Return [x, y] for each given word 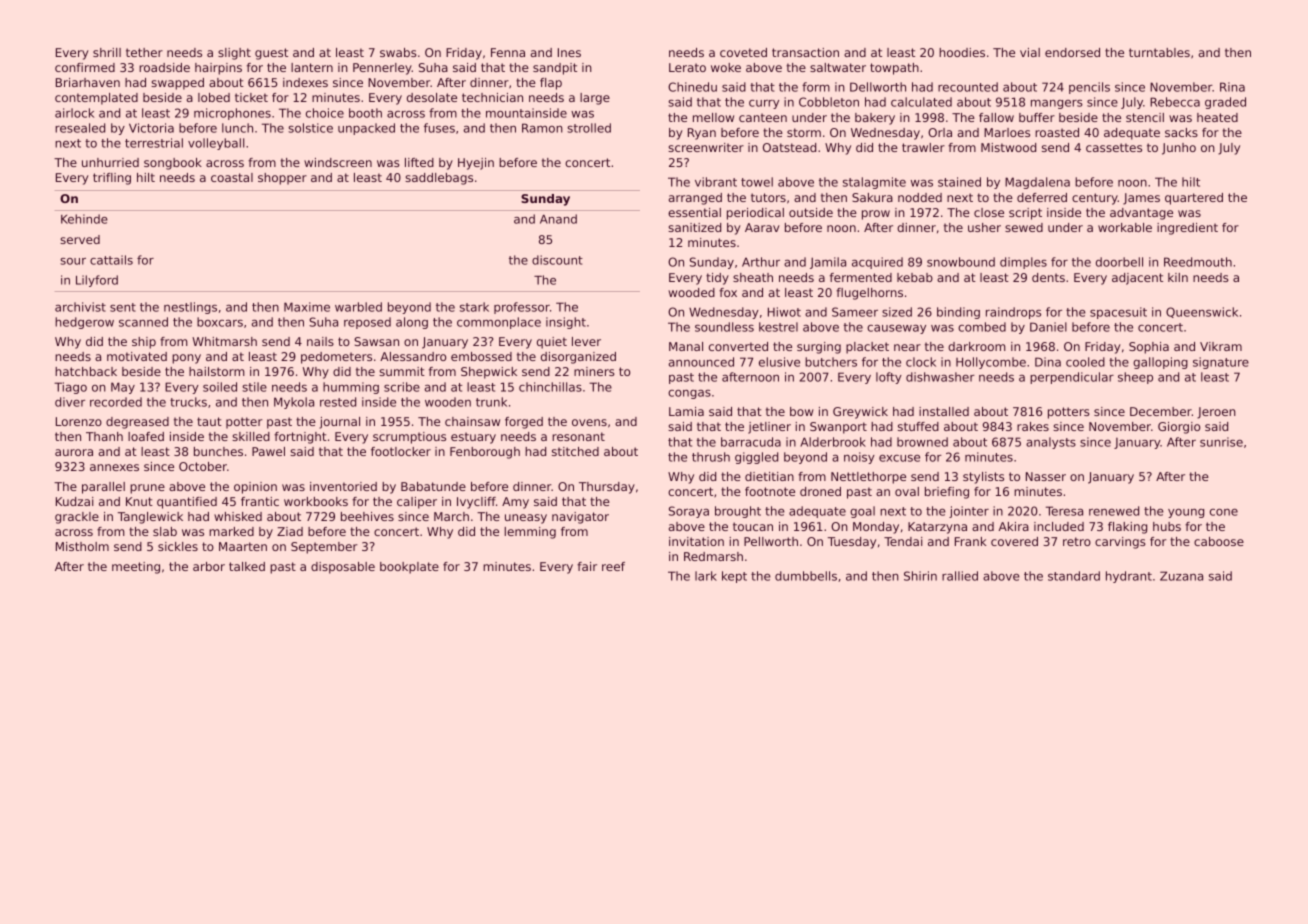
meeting [136, 568]
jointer [969, 512]
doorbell [1119, 262]
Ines [569, 52]
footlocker [401, 451]
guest [271, 54]
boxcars [220, 322]
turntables [1159, 52]
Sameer [855, 312]
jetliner [769, 428]
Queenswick [1202, 312]
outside [811, 212]
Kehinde [84, 219]
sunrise [1221, 442]
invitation [696, 541]
